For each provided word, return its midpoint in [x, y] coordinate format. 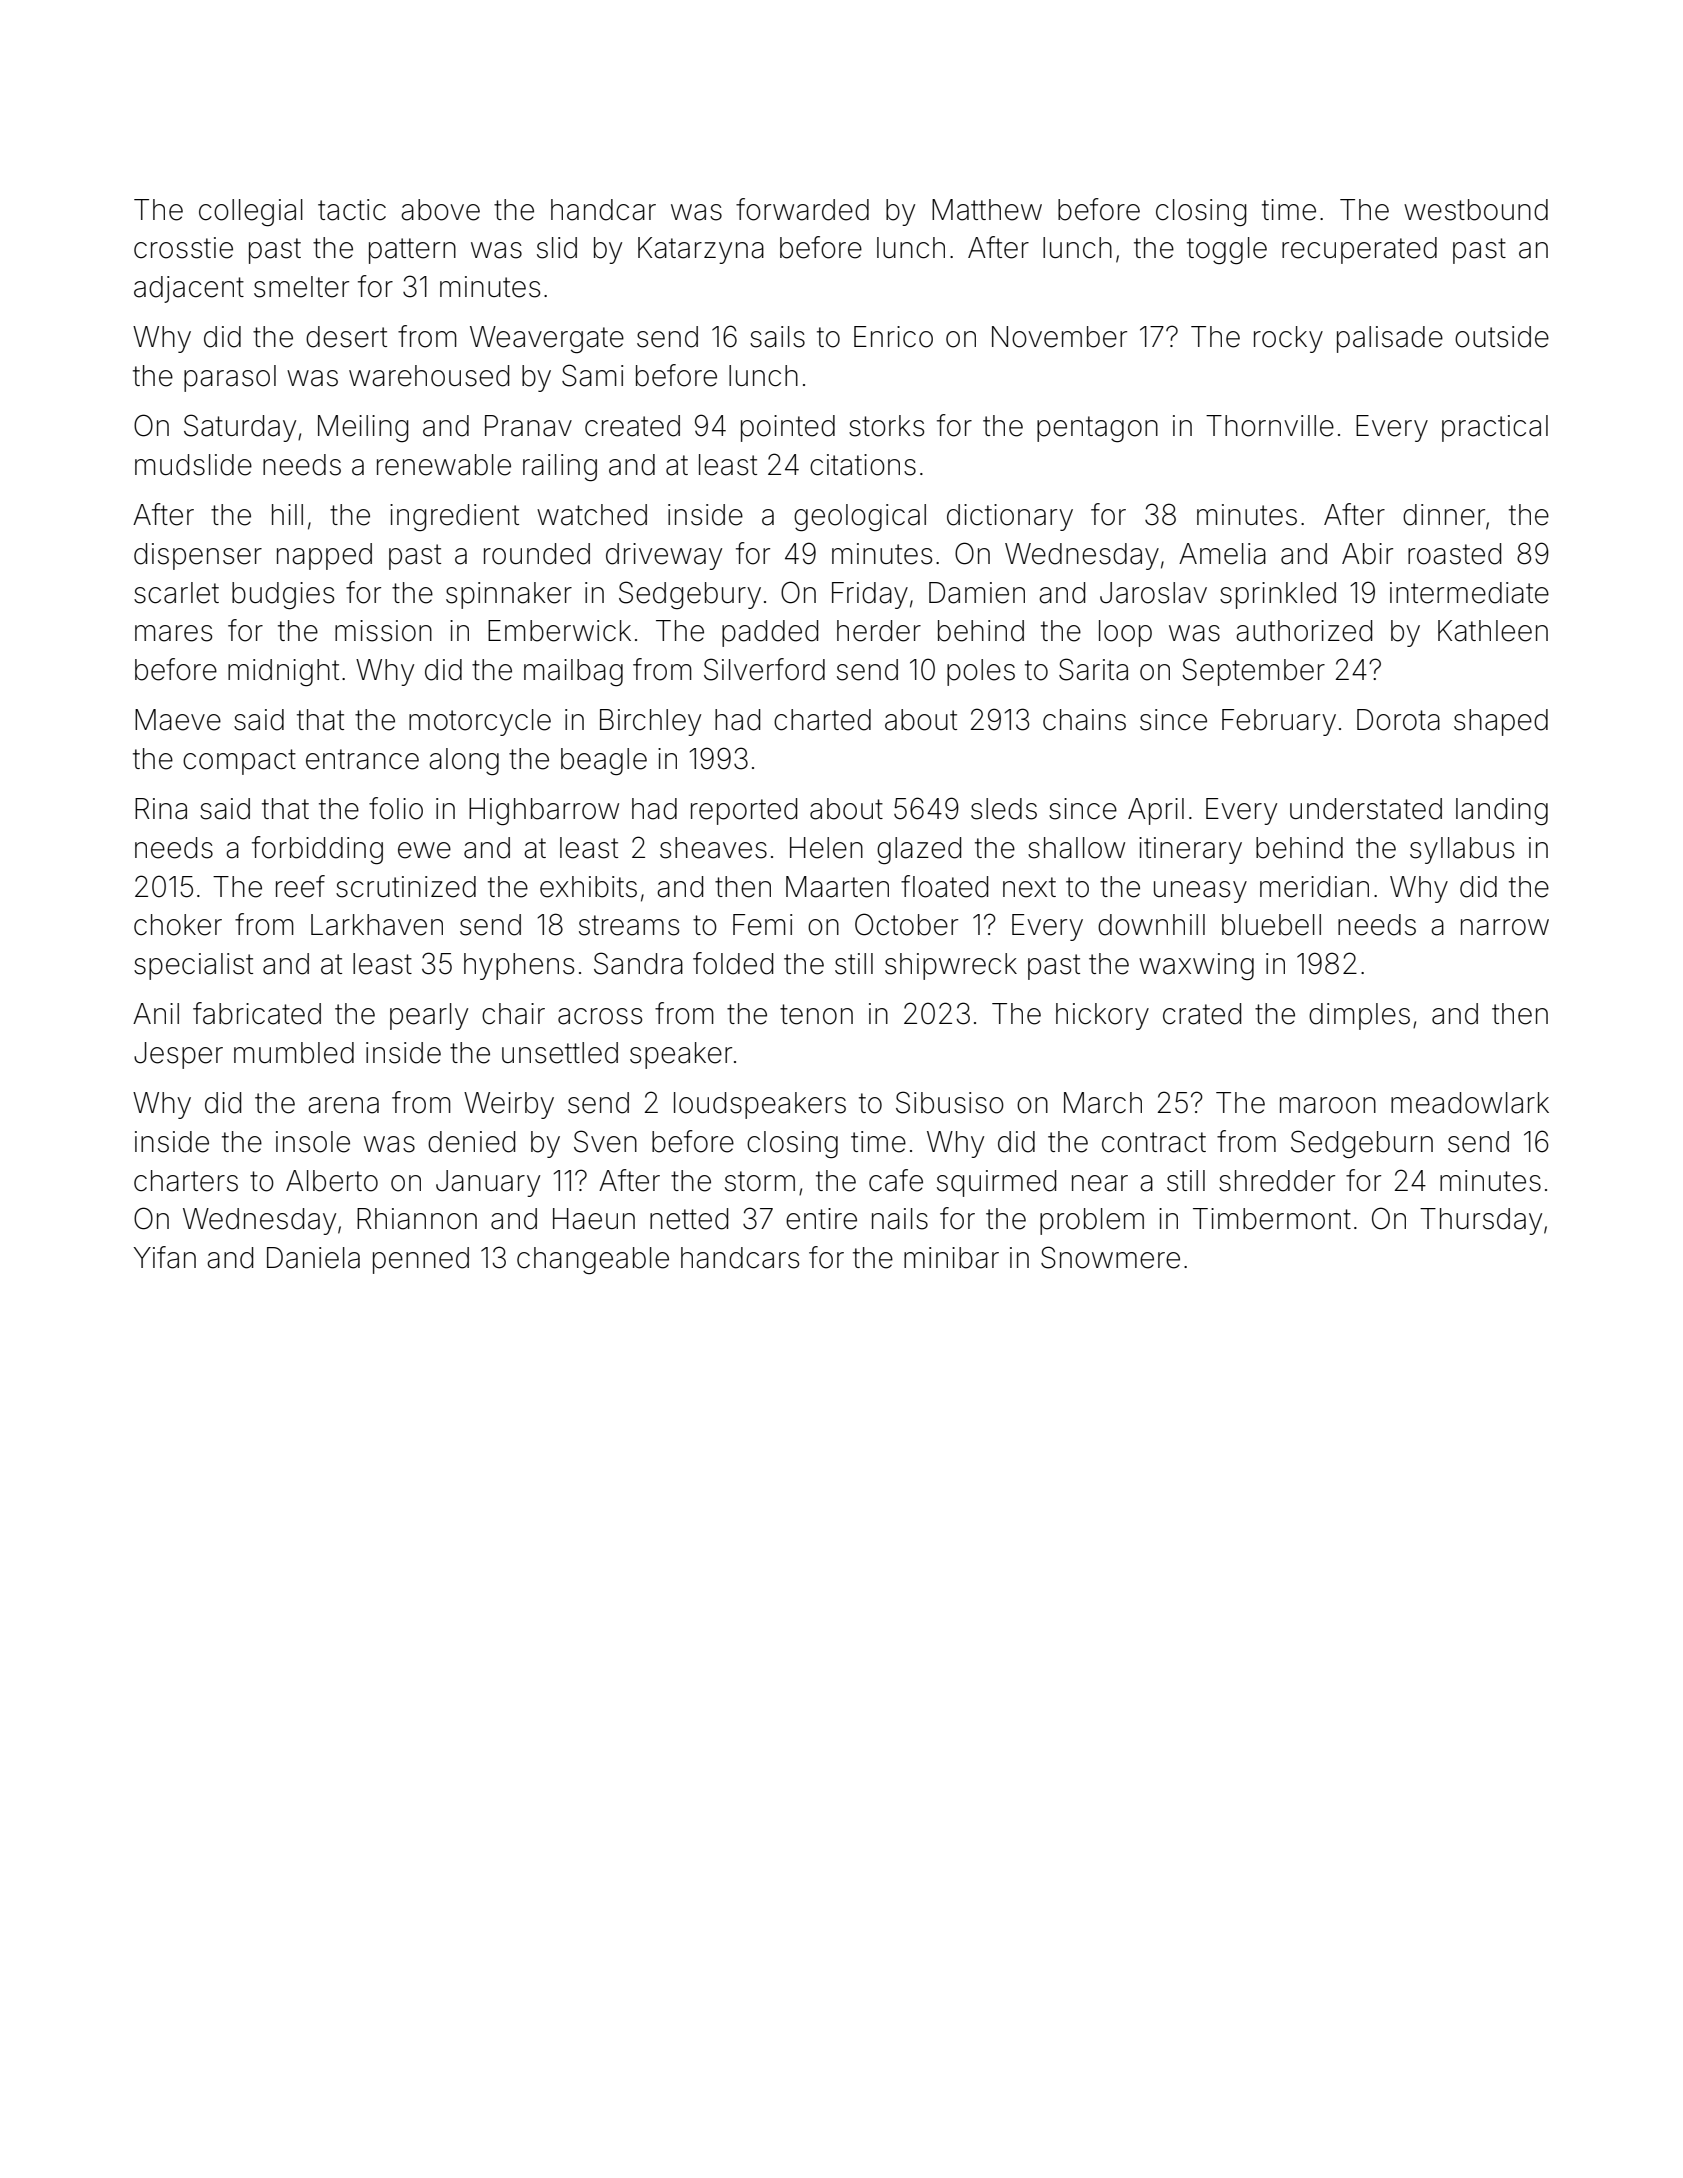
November [1059, 337]
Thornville [1270, 426]
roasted [1454, 554]
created [632, 426]
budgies [283, 595]
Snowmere [1110, 1257]
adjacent [189, 289]
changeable [593, 1260]
